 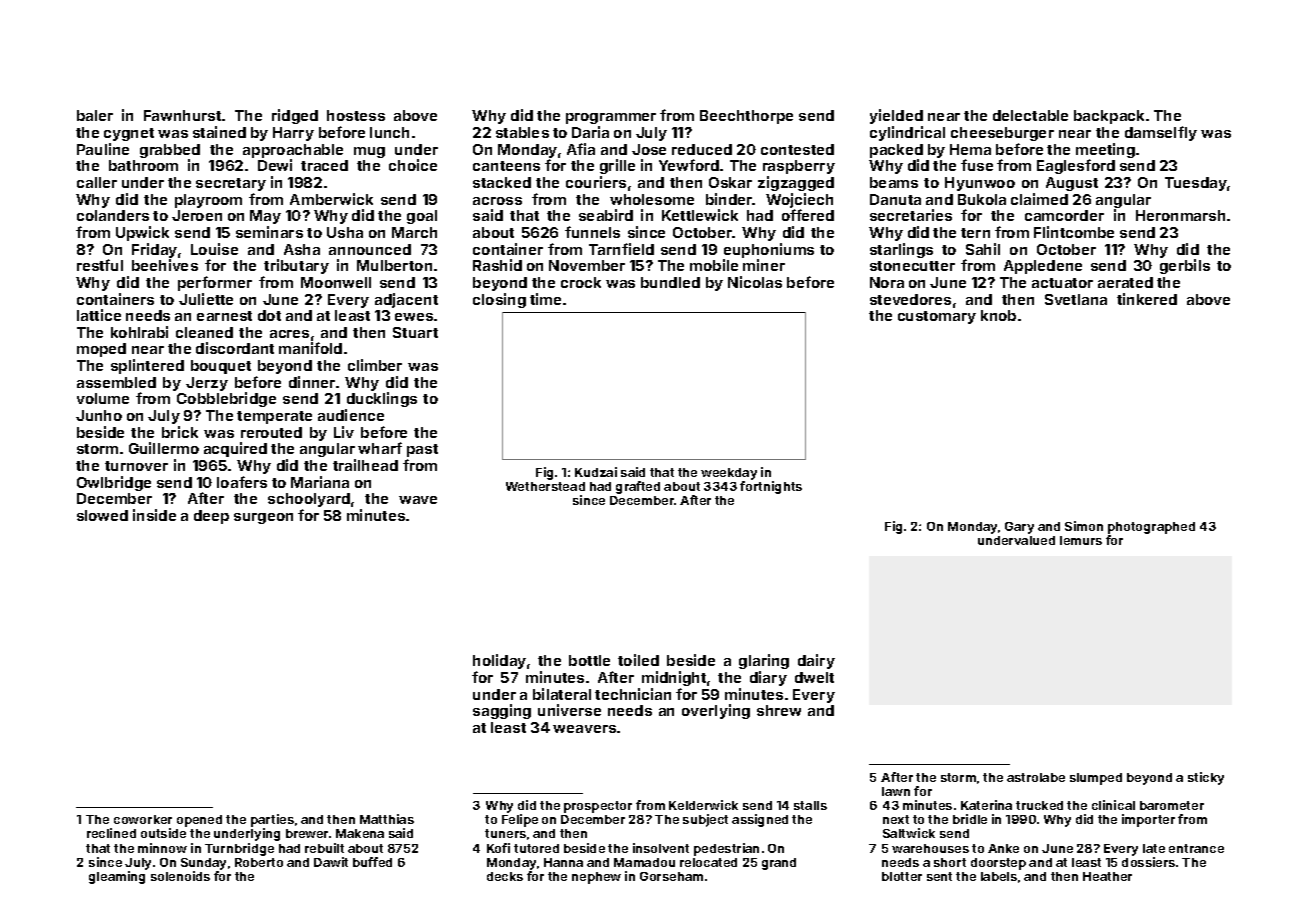 I want to click on holiday, so click(x=499, y=661).
